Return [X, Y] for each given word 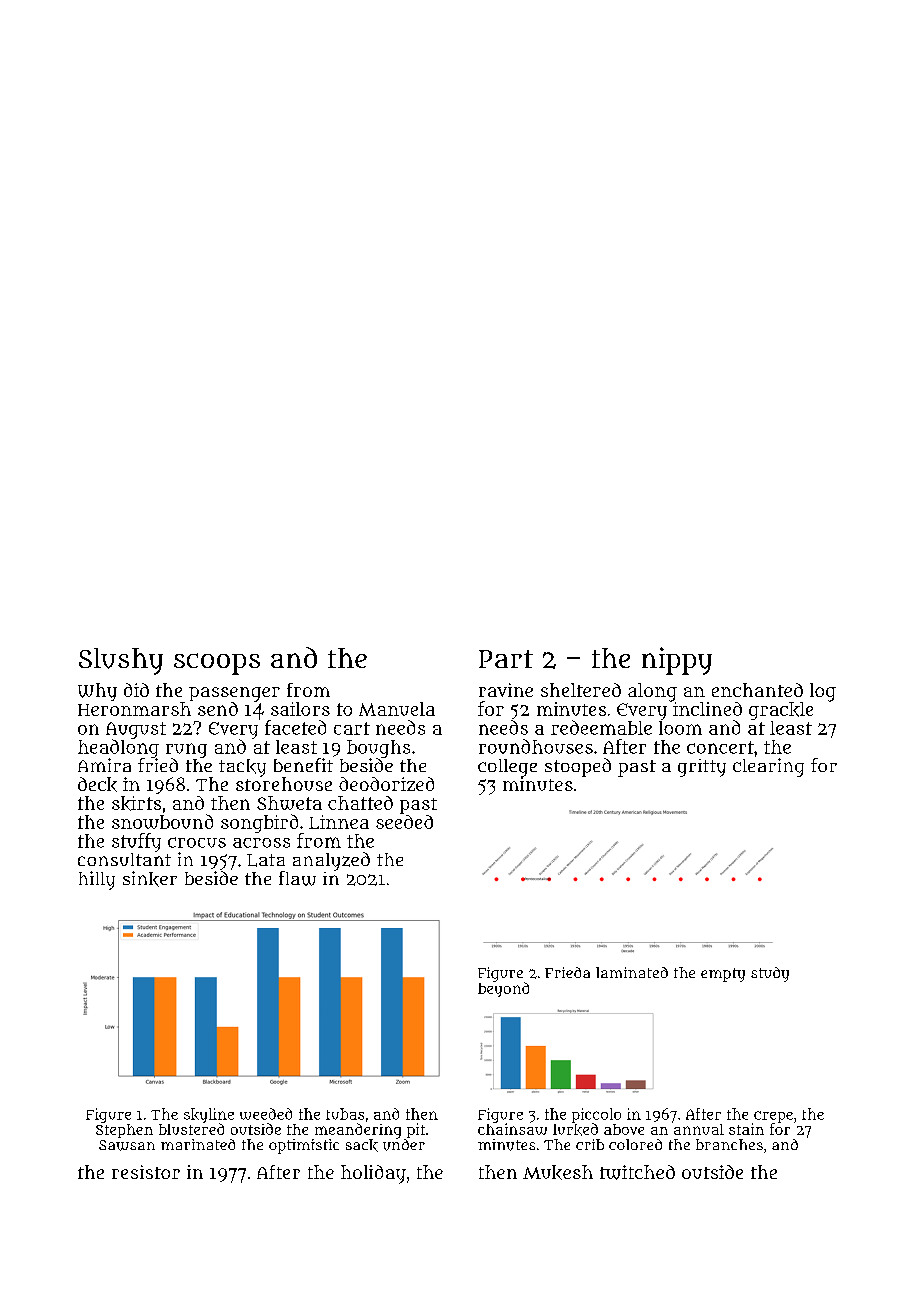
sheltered [581, 690]
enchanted [757, 690]
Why [97, 692]
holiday [373, 1174]
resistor [146, 1172]
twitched [637, 1172]
